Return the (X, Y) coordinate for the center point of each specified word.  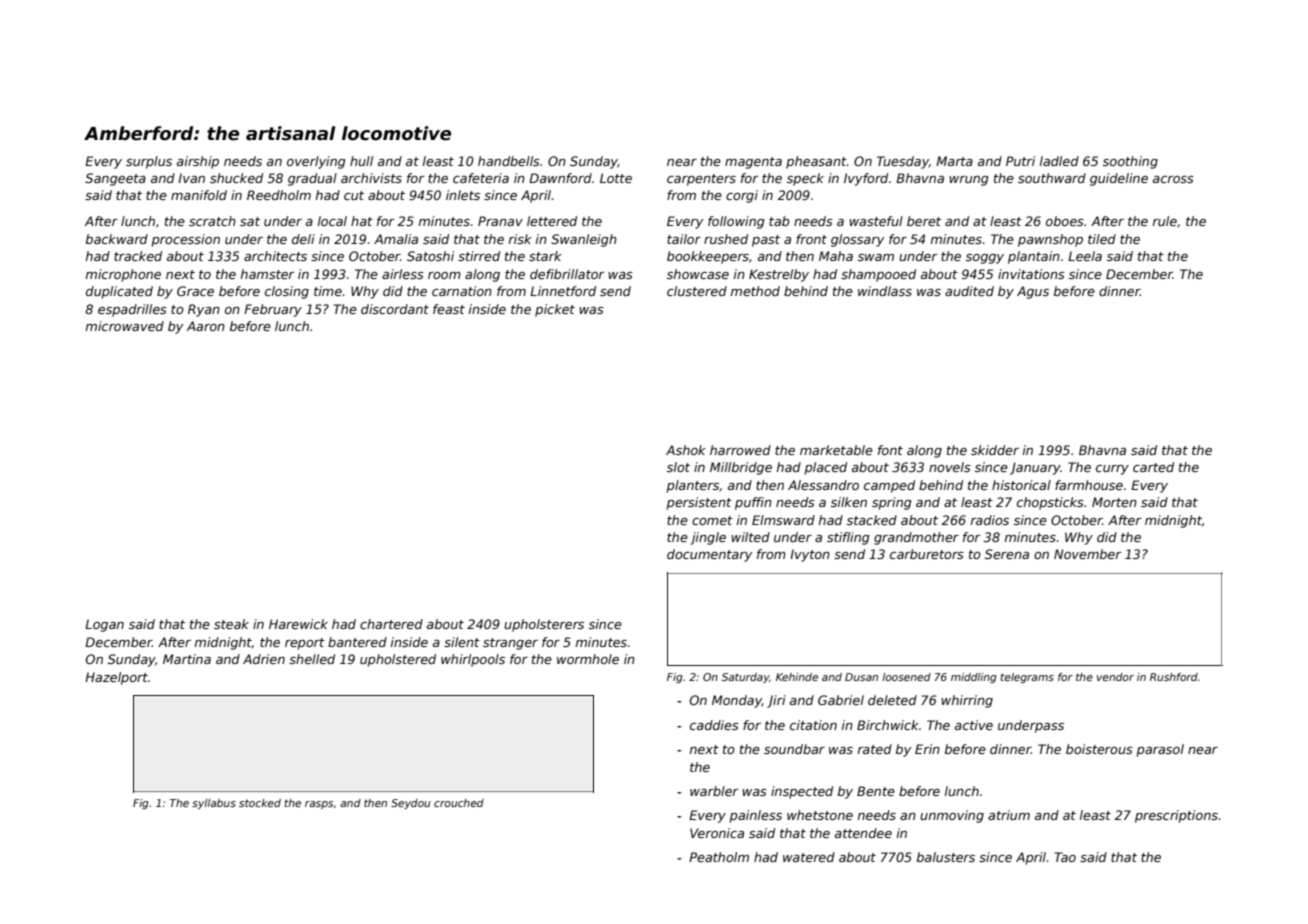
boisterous (1099, 749)
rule (1165, 221)
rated (875, 749)
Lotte (616, 178)
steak (231, 624)
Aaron (206, 326)
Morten (1114, 502)
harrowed (740, 450)
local (332, 221)
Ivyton (810, 555)
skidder (995, 450)
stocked (260, 803)
